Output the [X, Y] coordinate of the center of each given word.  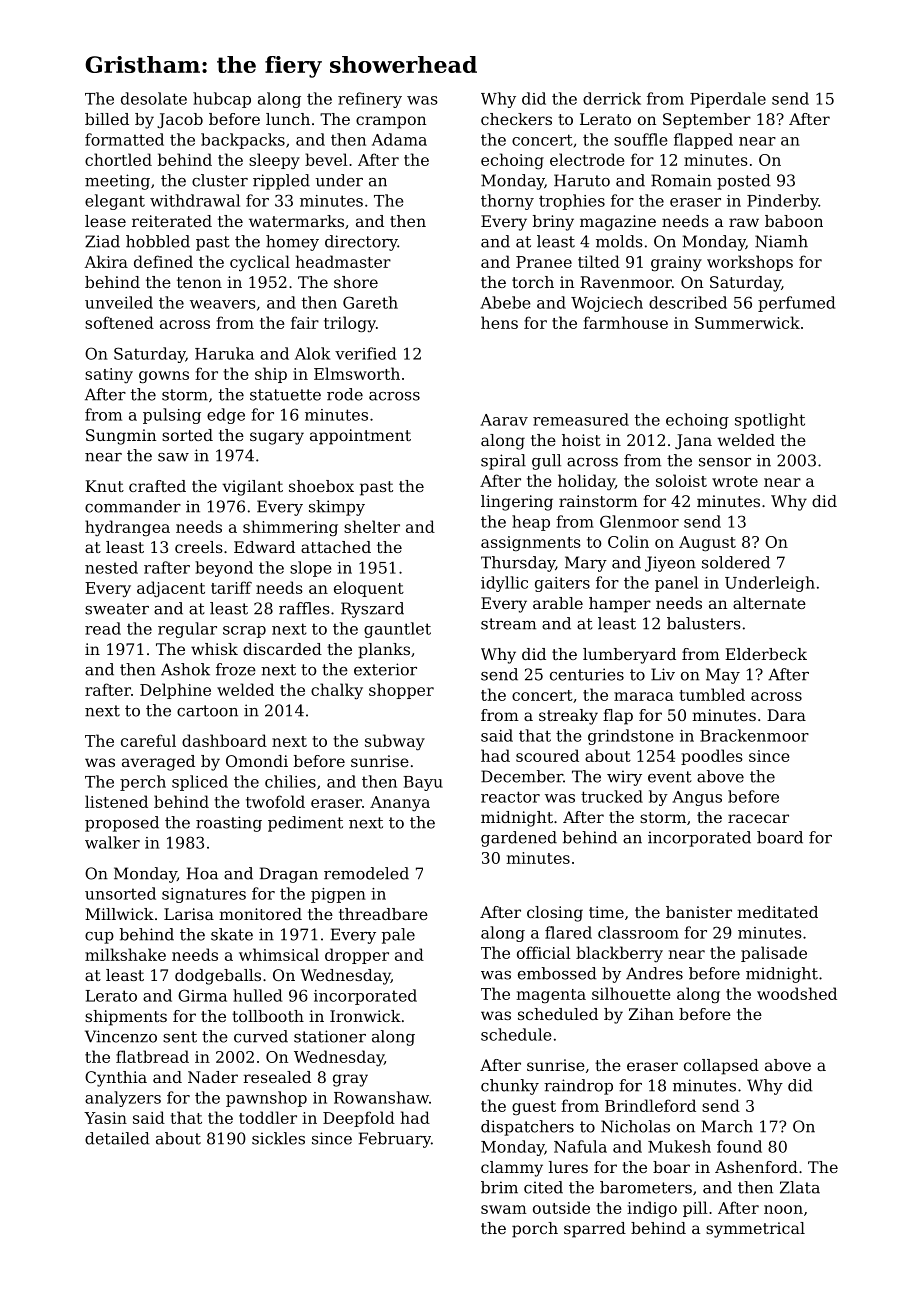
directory [361, 243]
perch [143, 783]
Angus [697, 798]
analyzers [123, 1099]
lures [568, 1167]
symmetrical [755, 1230]
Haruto [582, 180]
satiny [109, 375]
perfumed [796, 304]
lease [105, 221]
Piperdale [728, 100]
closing [555, 914]
